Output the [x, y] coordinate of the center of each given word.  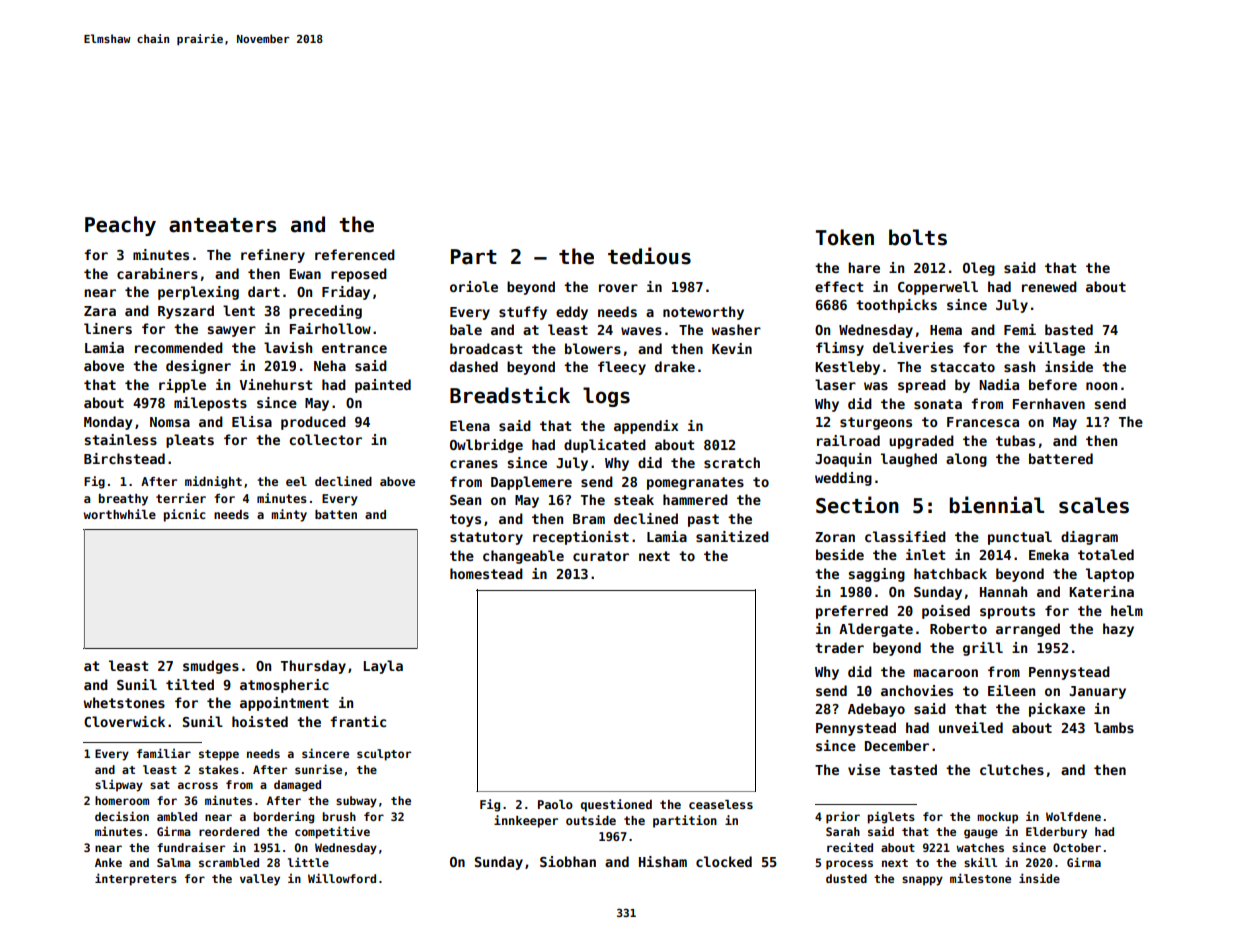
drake [675, 366]
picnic [185, 515]
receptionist [581, 538]
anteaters [222, 225]
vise [864, 769]
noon [1101, 386]
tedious [649, 256]
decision [122, 816]
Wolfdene [1073, 816]
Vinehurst [275, 384]
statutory [486, 538]
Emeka [1049, 554]
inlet [925, 554]
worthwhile [120, 514]
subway [356, 802]
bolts [918, 237]
